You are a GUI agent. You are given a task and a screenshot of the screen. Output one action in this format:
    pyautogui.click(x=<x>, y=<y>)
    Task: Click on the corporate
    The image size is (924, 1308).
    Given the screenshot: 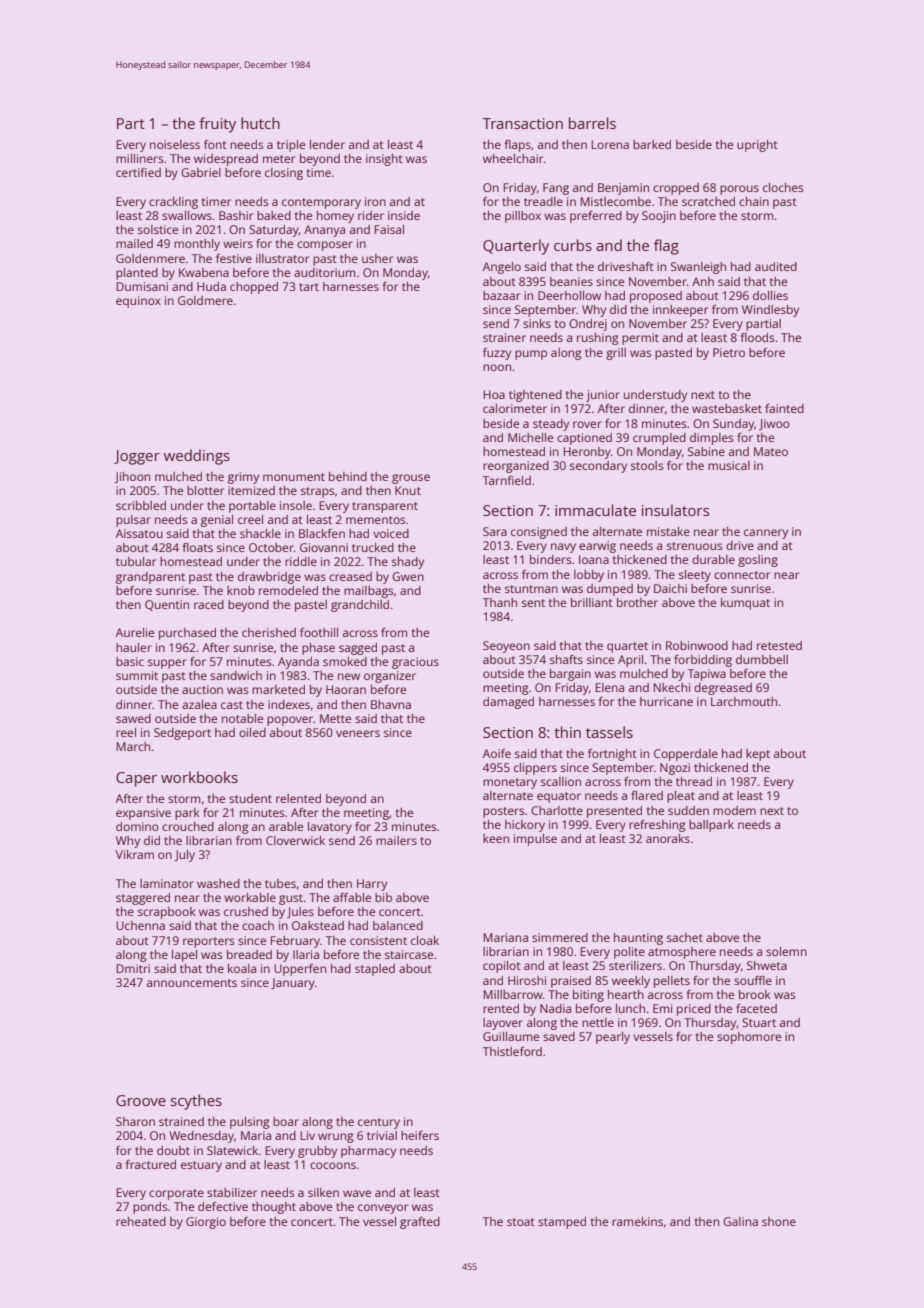 What is the action you would take?
    pyautogui.click(x=176, y=1194)
